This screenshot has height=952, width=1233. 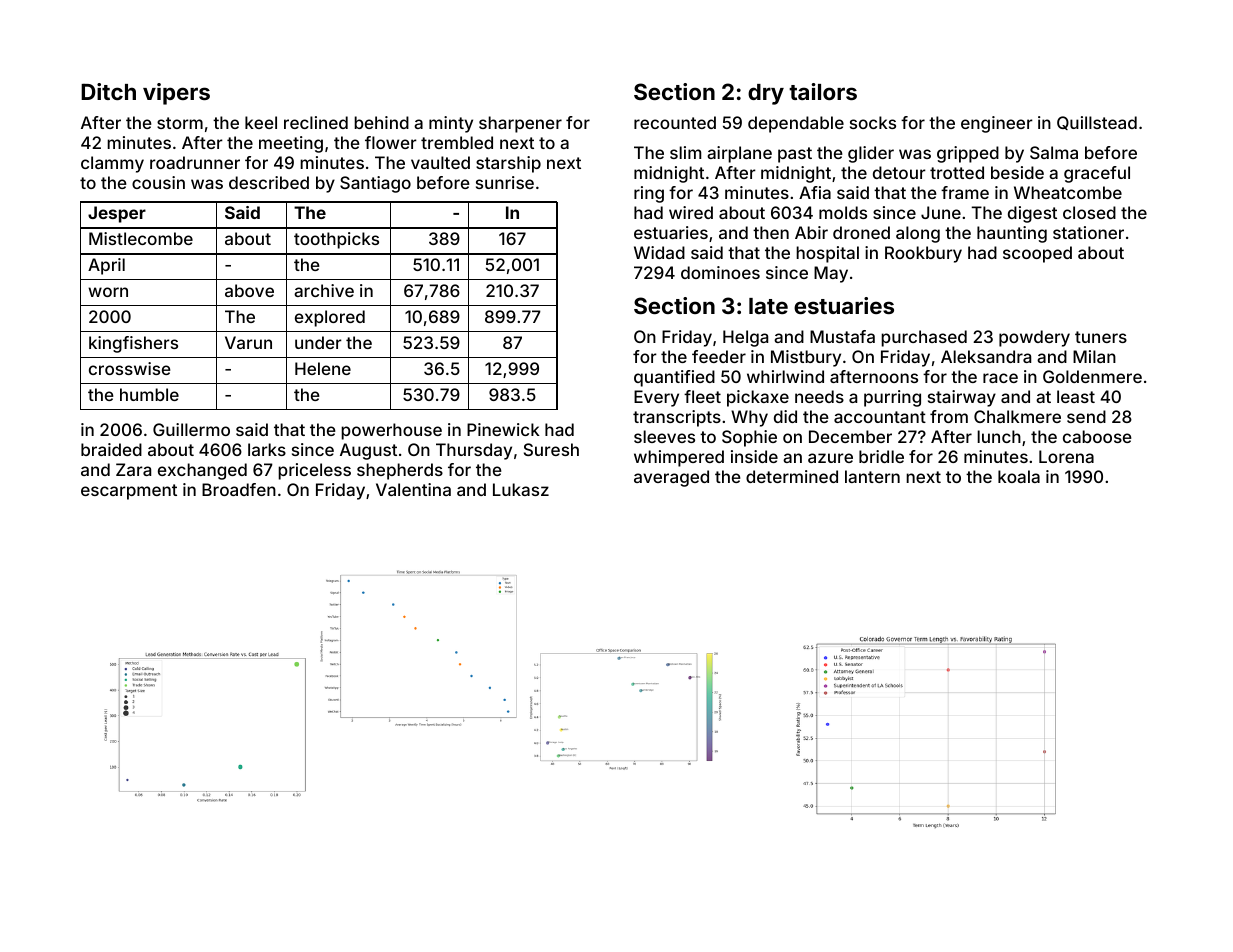 What do you see at coordinates (176, 94) in the screenshot?
I see `vipers` at bounding box center [176, 94].
